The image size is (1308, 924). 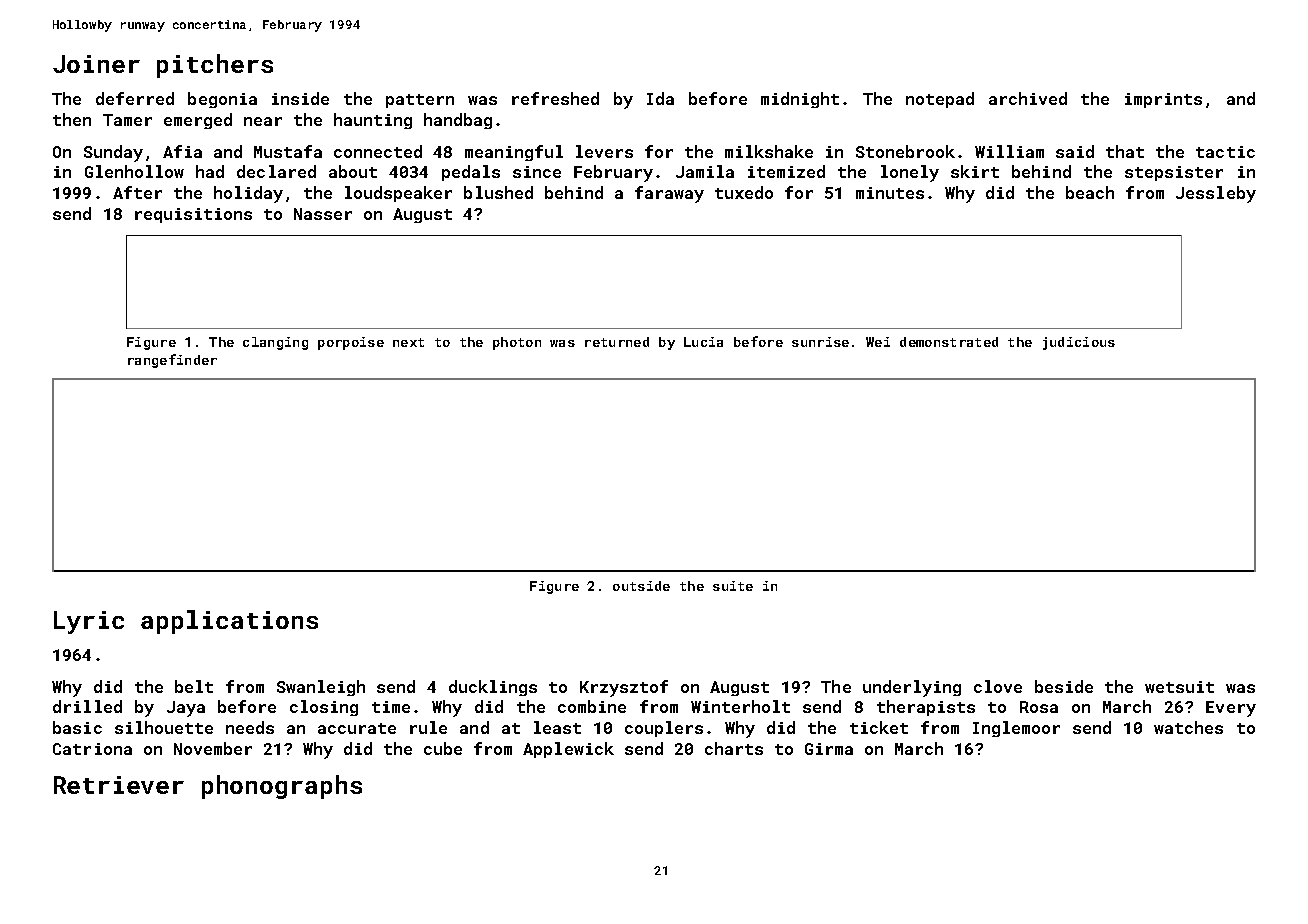 I want to click on judicious, so click(x=1079, y=343).
